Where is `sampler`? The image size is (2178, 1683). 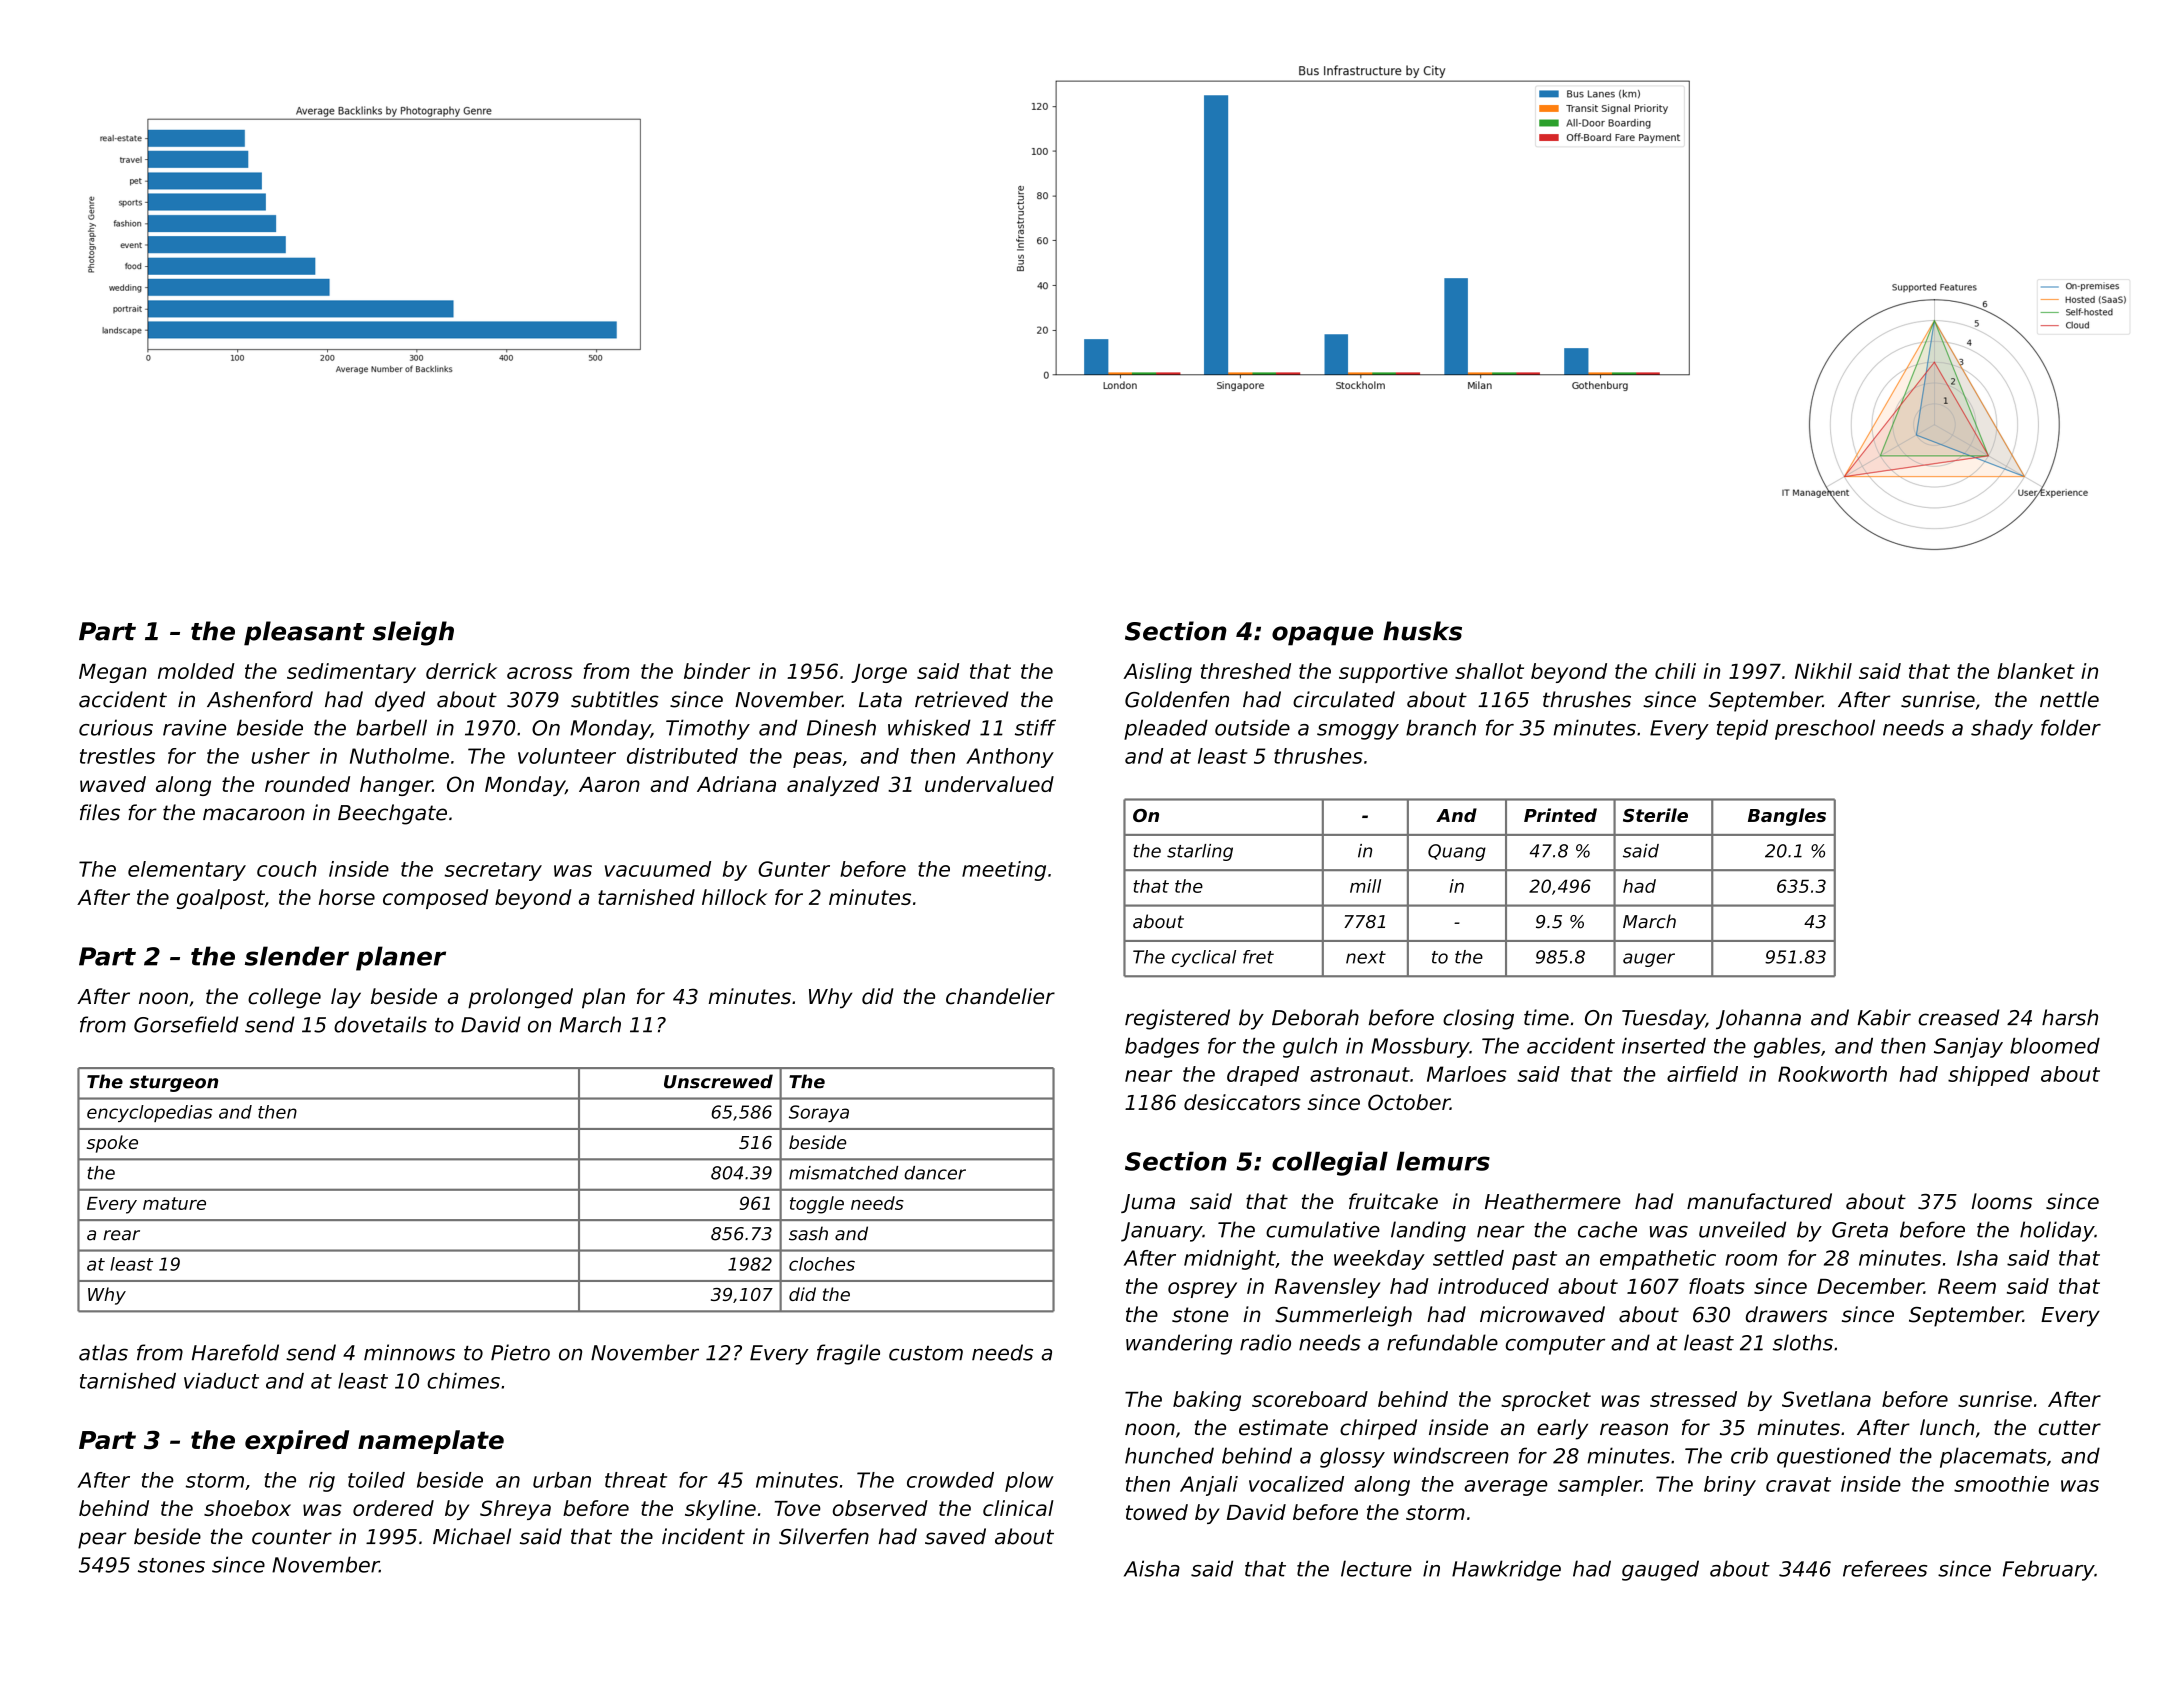 sampler is located at coordinates (1599, 1486).
